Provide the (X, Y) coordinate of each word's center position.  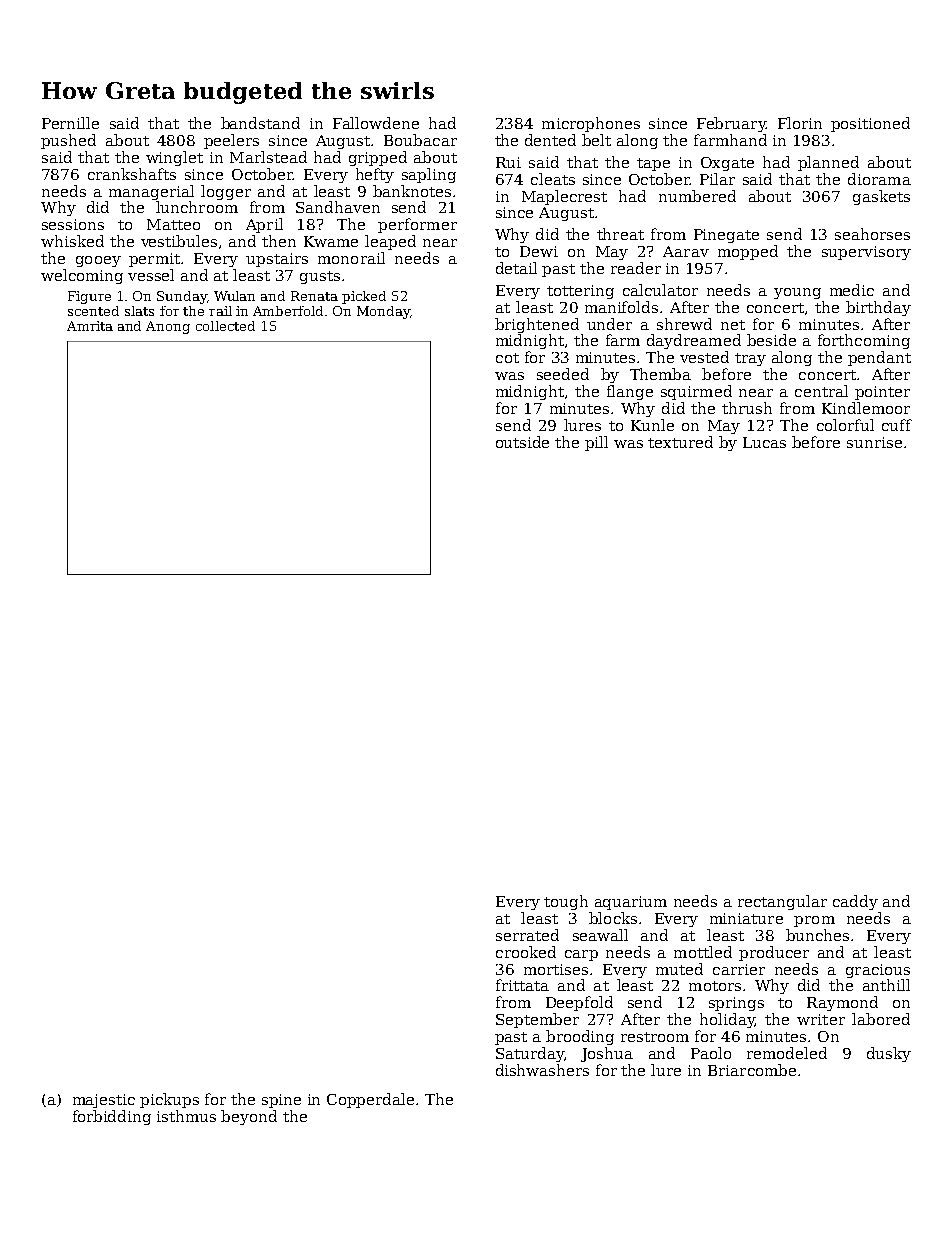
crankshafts (132, 174)
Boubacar (420, 140)
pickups (169, 1100)
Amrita (90, 326)
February (731, 124)
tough (566, 902)
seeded (563, 374)
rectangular (782, 902)
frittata (522, 985)
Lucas (764, 442)
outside (522, 442)
